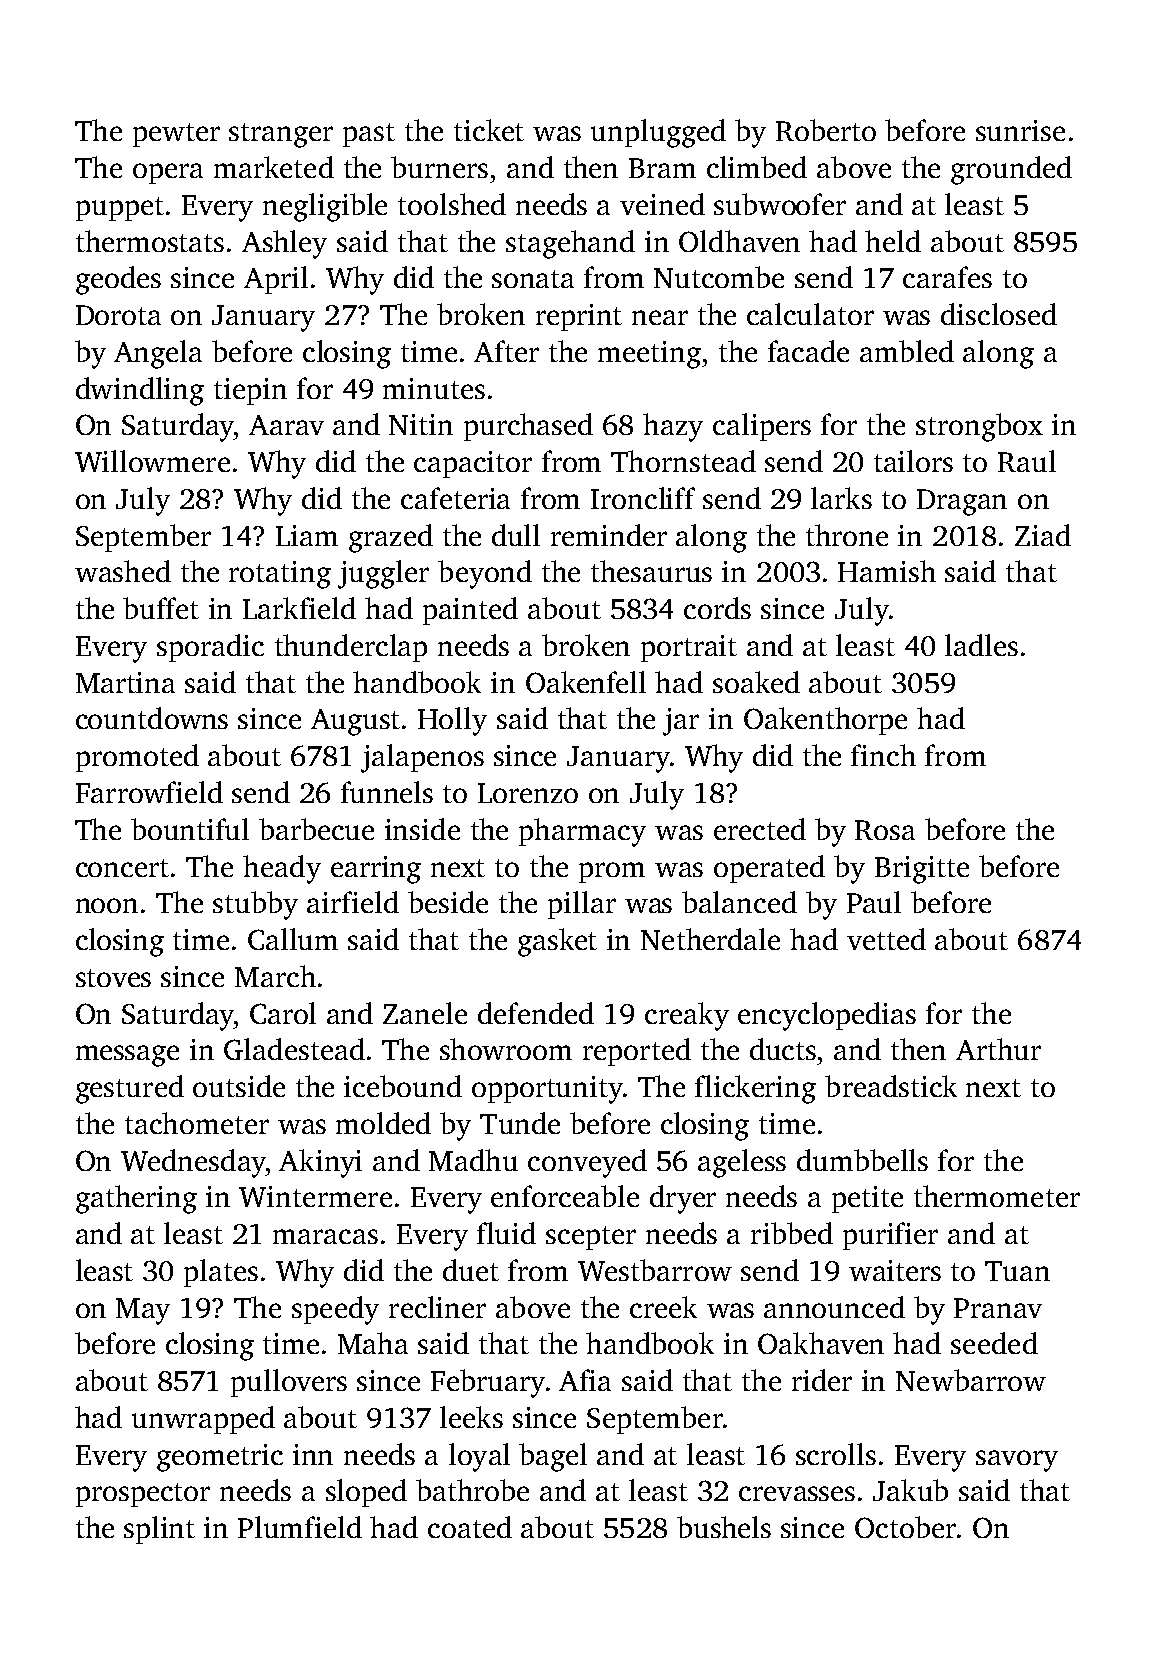 The height and width of the screenshot is (1654, 1165). Describe the element at coordinates (891, 1086) in the screenshot. I see `breadstick` at that location.
